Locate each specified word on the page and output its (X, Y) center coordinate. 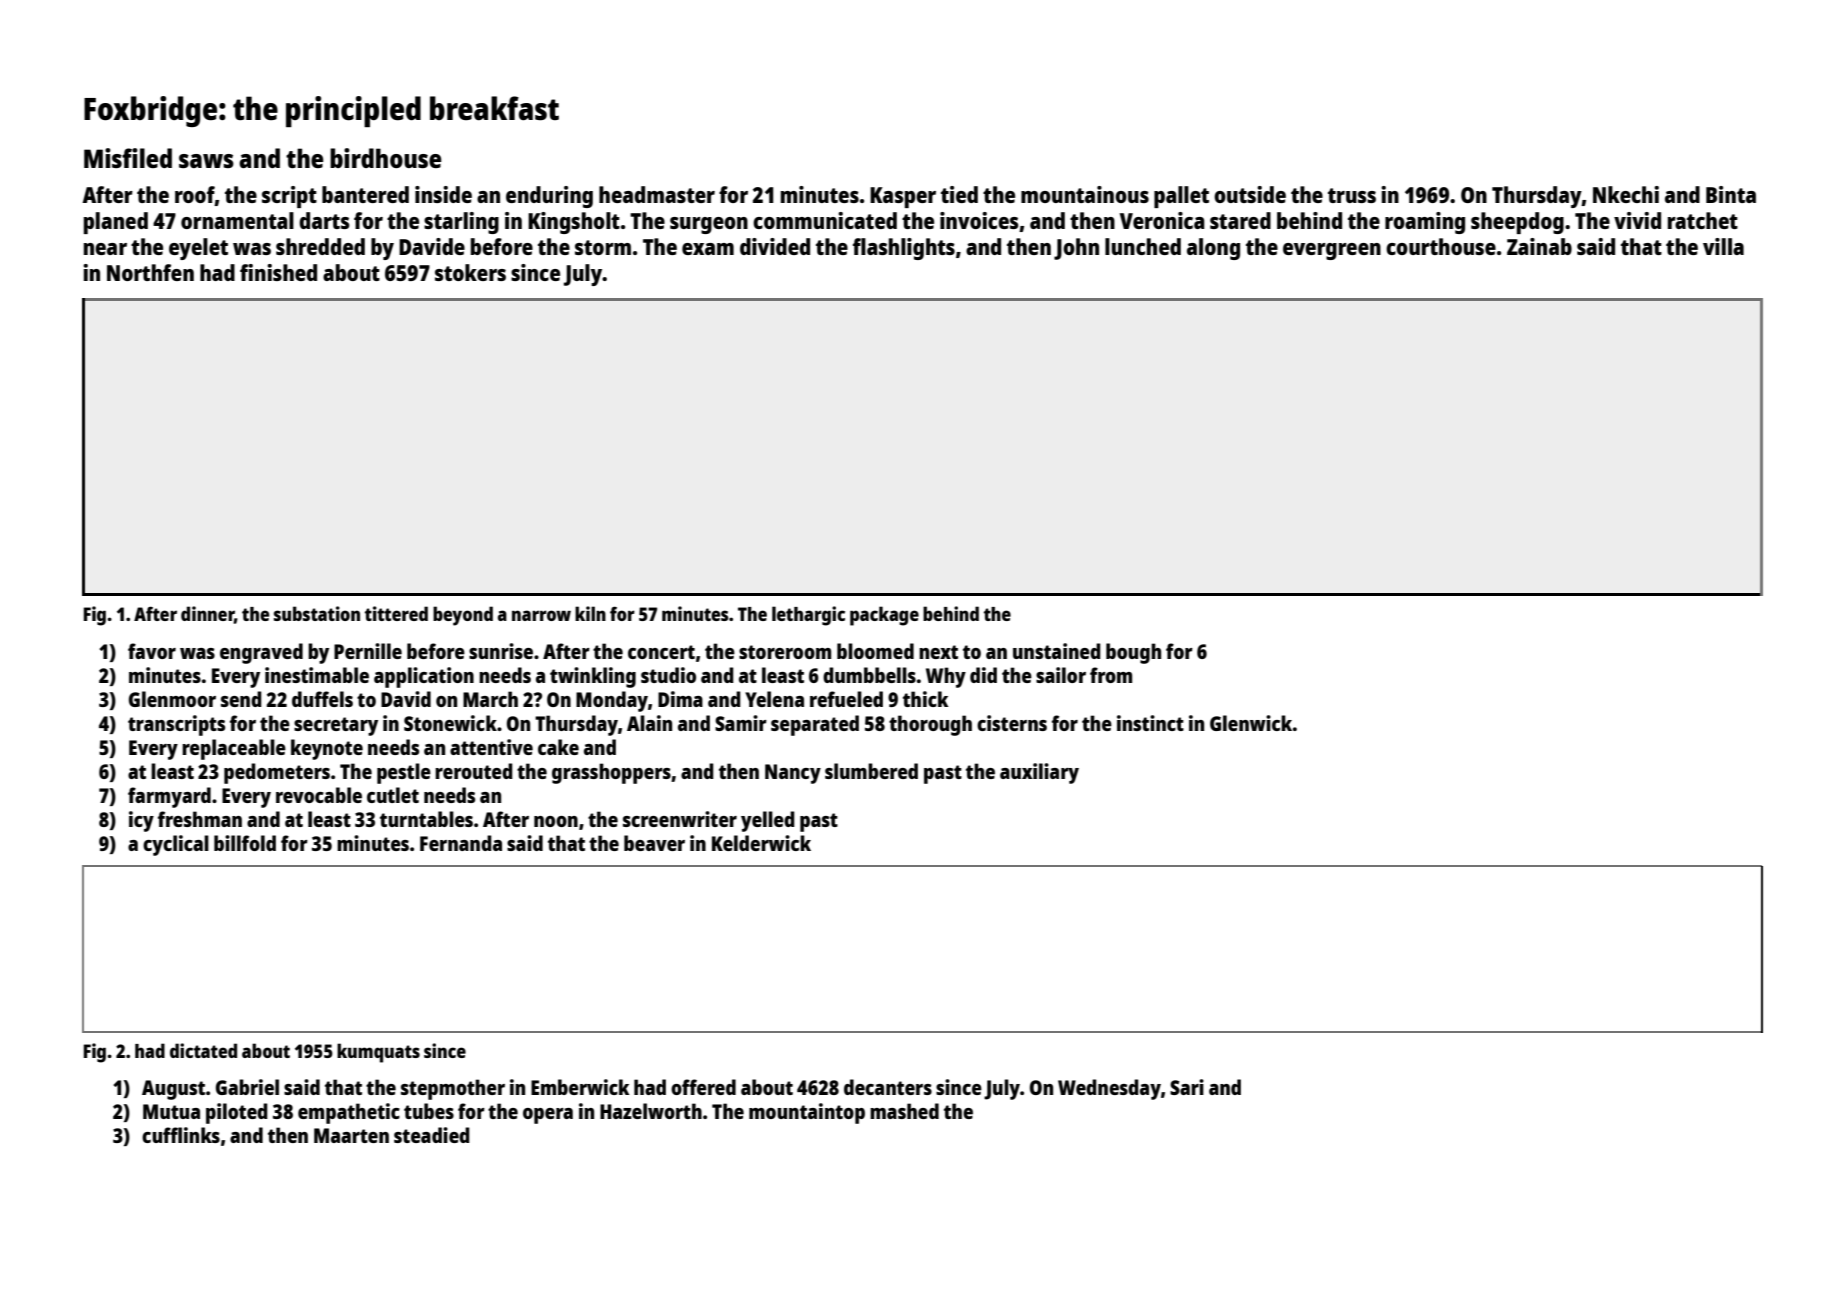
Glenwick (1251, 723)
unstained (1057, 651)
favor (152, 651)
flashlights (904, 249)
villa (1723, 246)
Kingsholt (574, 223)
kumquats (378, 1053)
